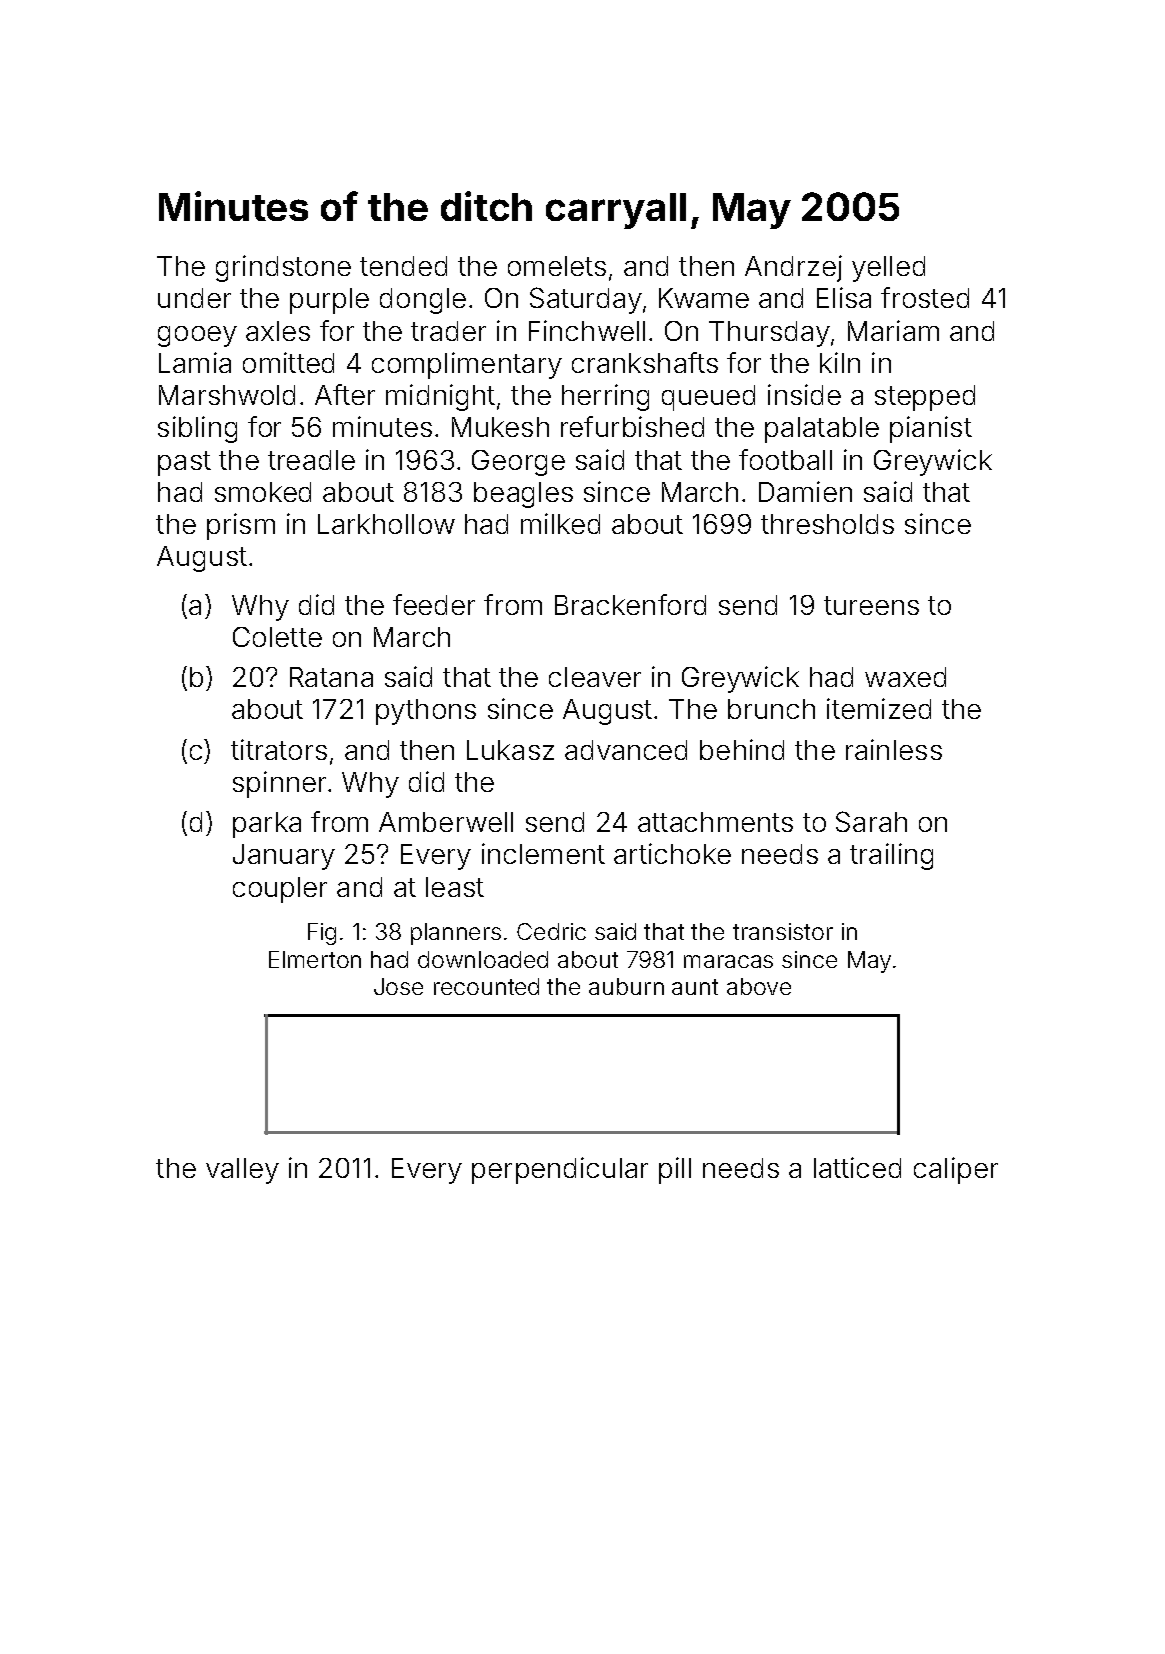 The width and height of the page is (1165, 1654). What do you see at coordinates (871, 605) in the page?
I see `tureens` at bounding box center [871, 605].
